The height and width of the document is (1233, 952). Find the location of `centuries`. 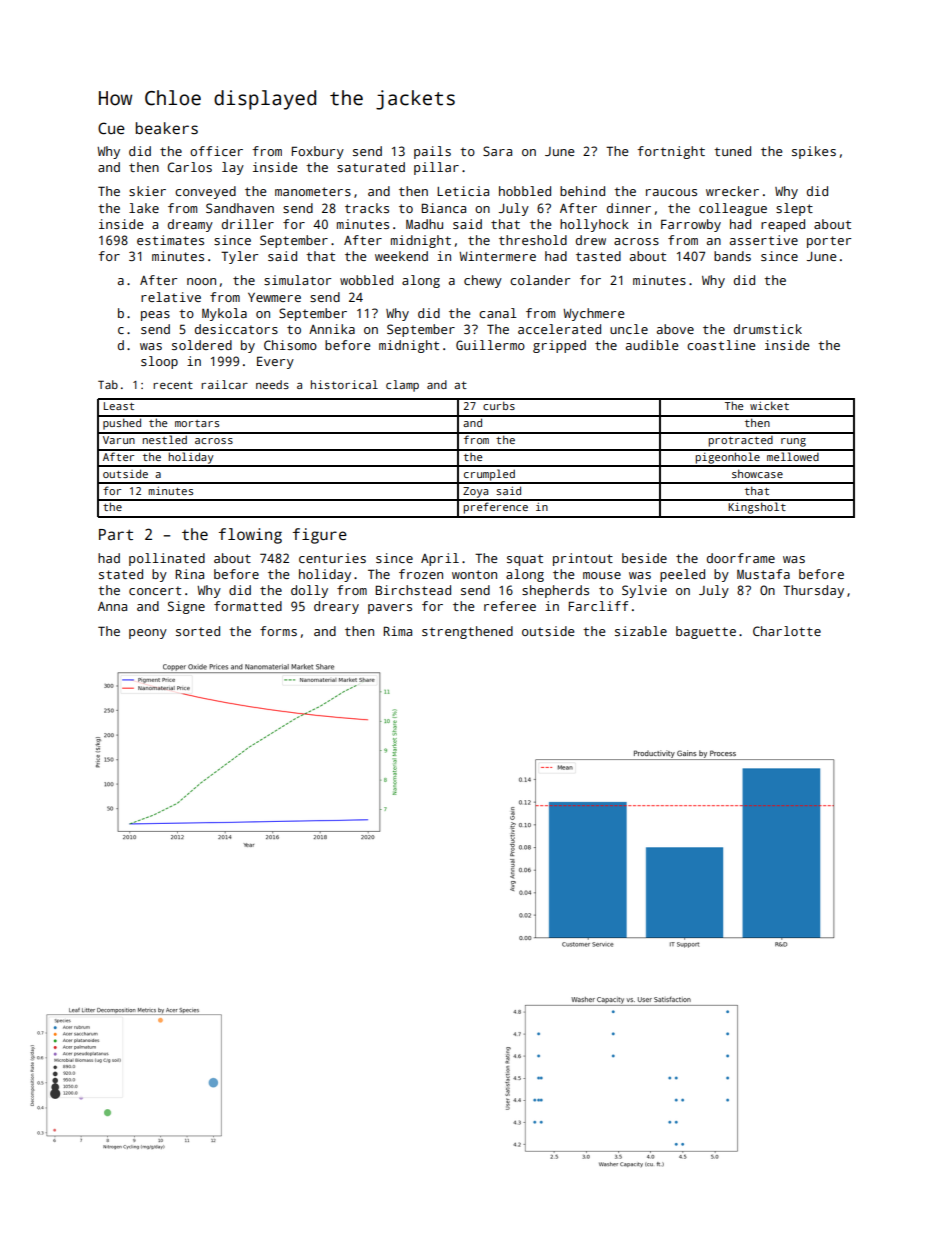

centuries is located at coordinates (332, 558).
